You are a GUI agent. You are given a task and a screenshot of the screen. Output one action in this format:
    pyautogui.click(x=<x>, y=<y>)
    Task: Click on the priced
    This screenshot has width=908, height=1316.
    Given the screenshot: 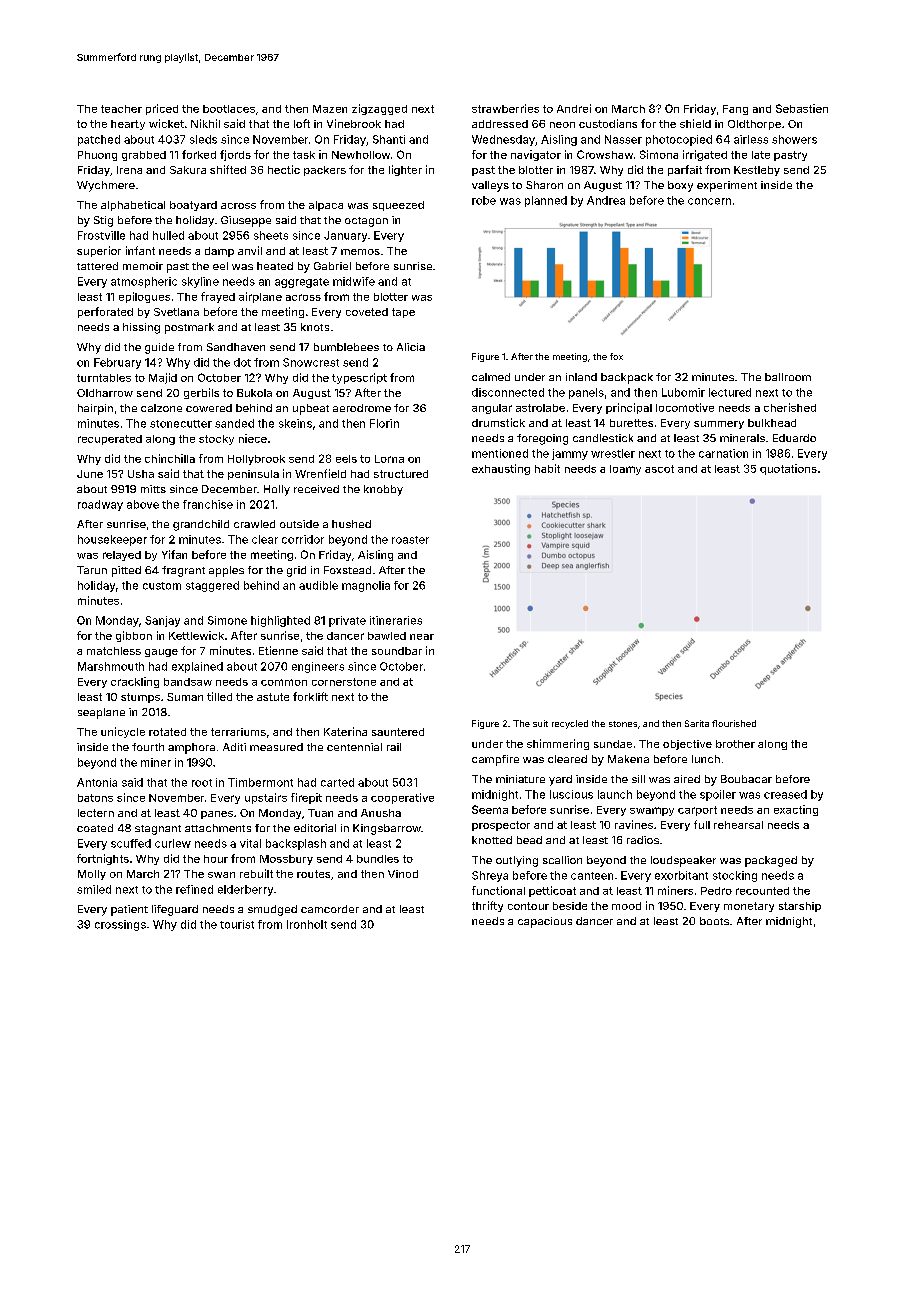 What is the action you would take?
    pyautogui.click(x=162, y=109)
